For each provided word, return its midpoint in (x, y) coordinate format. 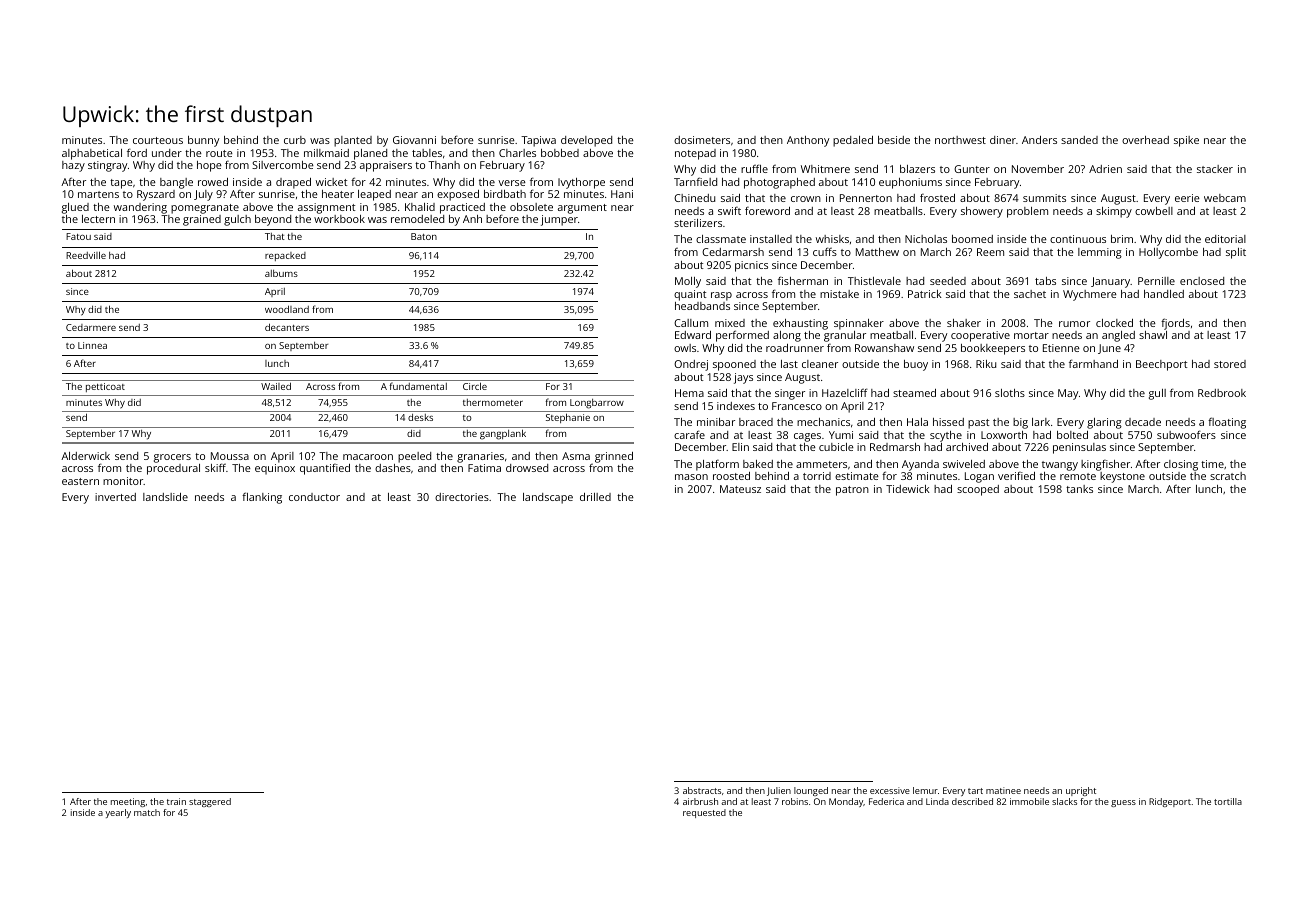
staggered (210, 802)
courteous (158, 140)
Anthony (808, 141)
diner (1003, 140)
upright (1081, 791)
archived (967, 447)
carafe (689, 434)
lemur (925, 790)
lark (1041, 422)
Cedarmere (91, 327)
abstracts (702, 790)
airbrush (700, 801)
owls (685, 348)
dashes (393, 468)
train (176, 801)
